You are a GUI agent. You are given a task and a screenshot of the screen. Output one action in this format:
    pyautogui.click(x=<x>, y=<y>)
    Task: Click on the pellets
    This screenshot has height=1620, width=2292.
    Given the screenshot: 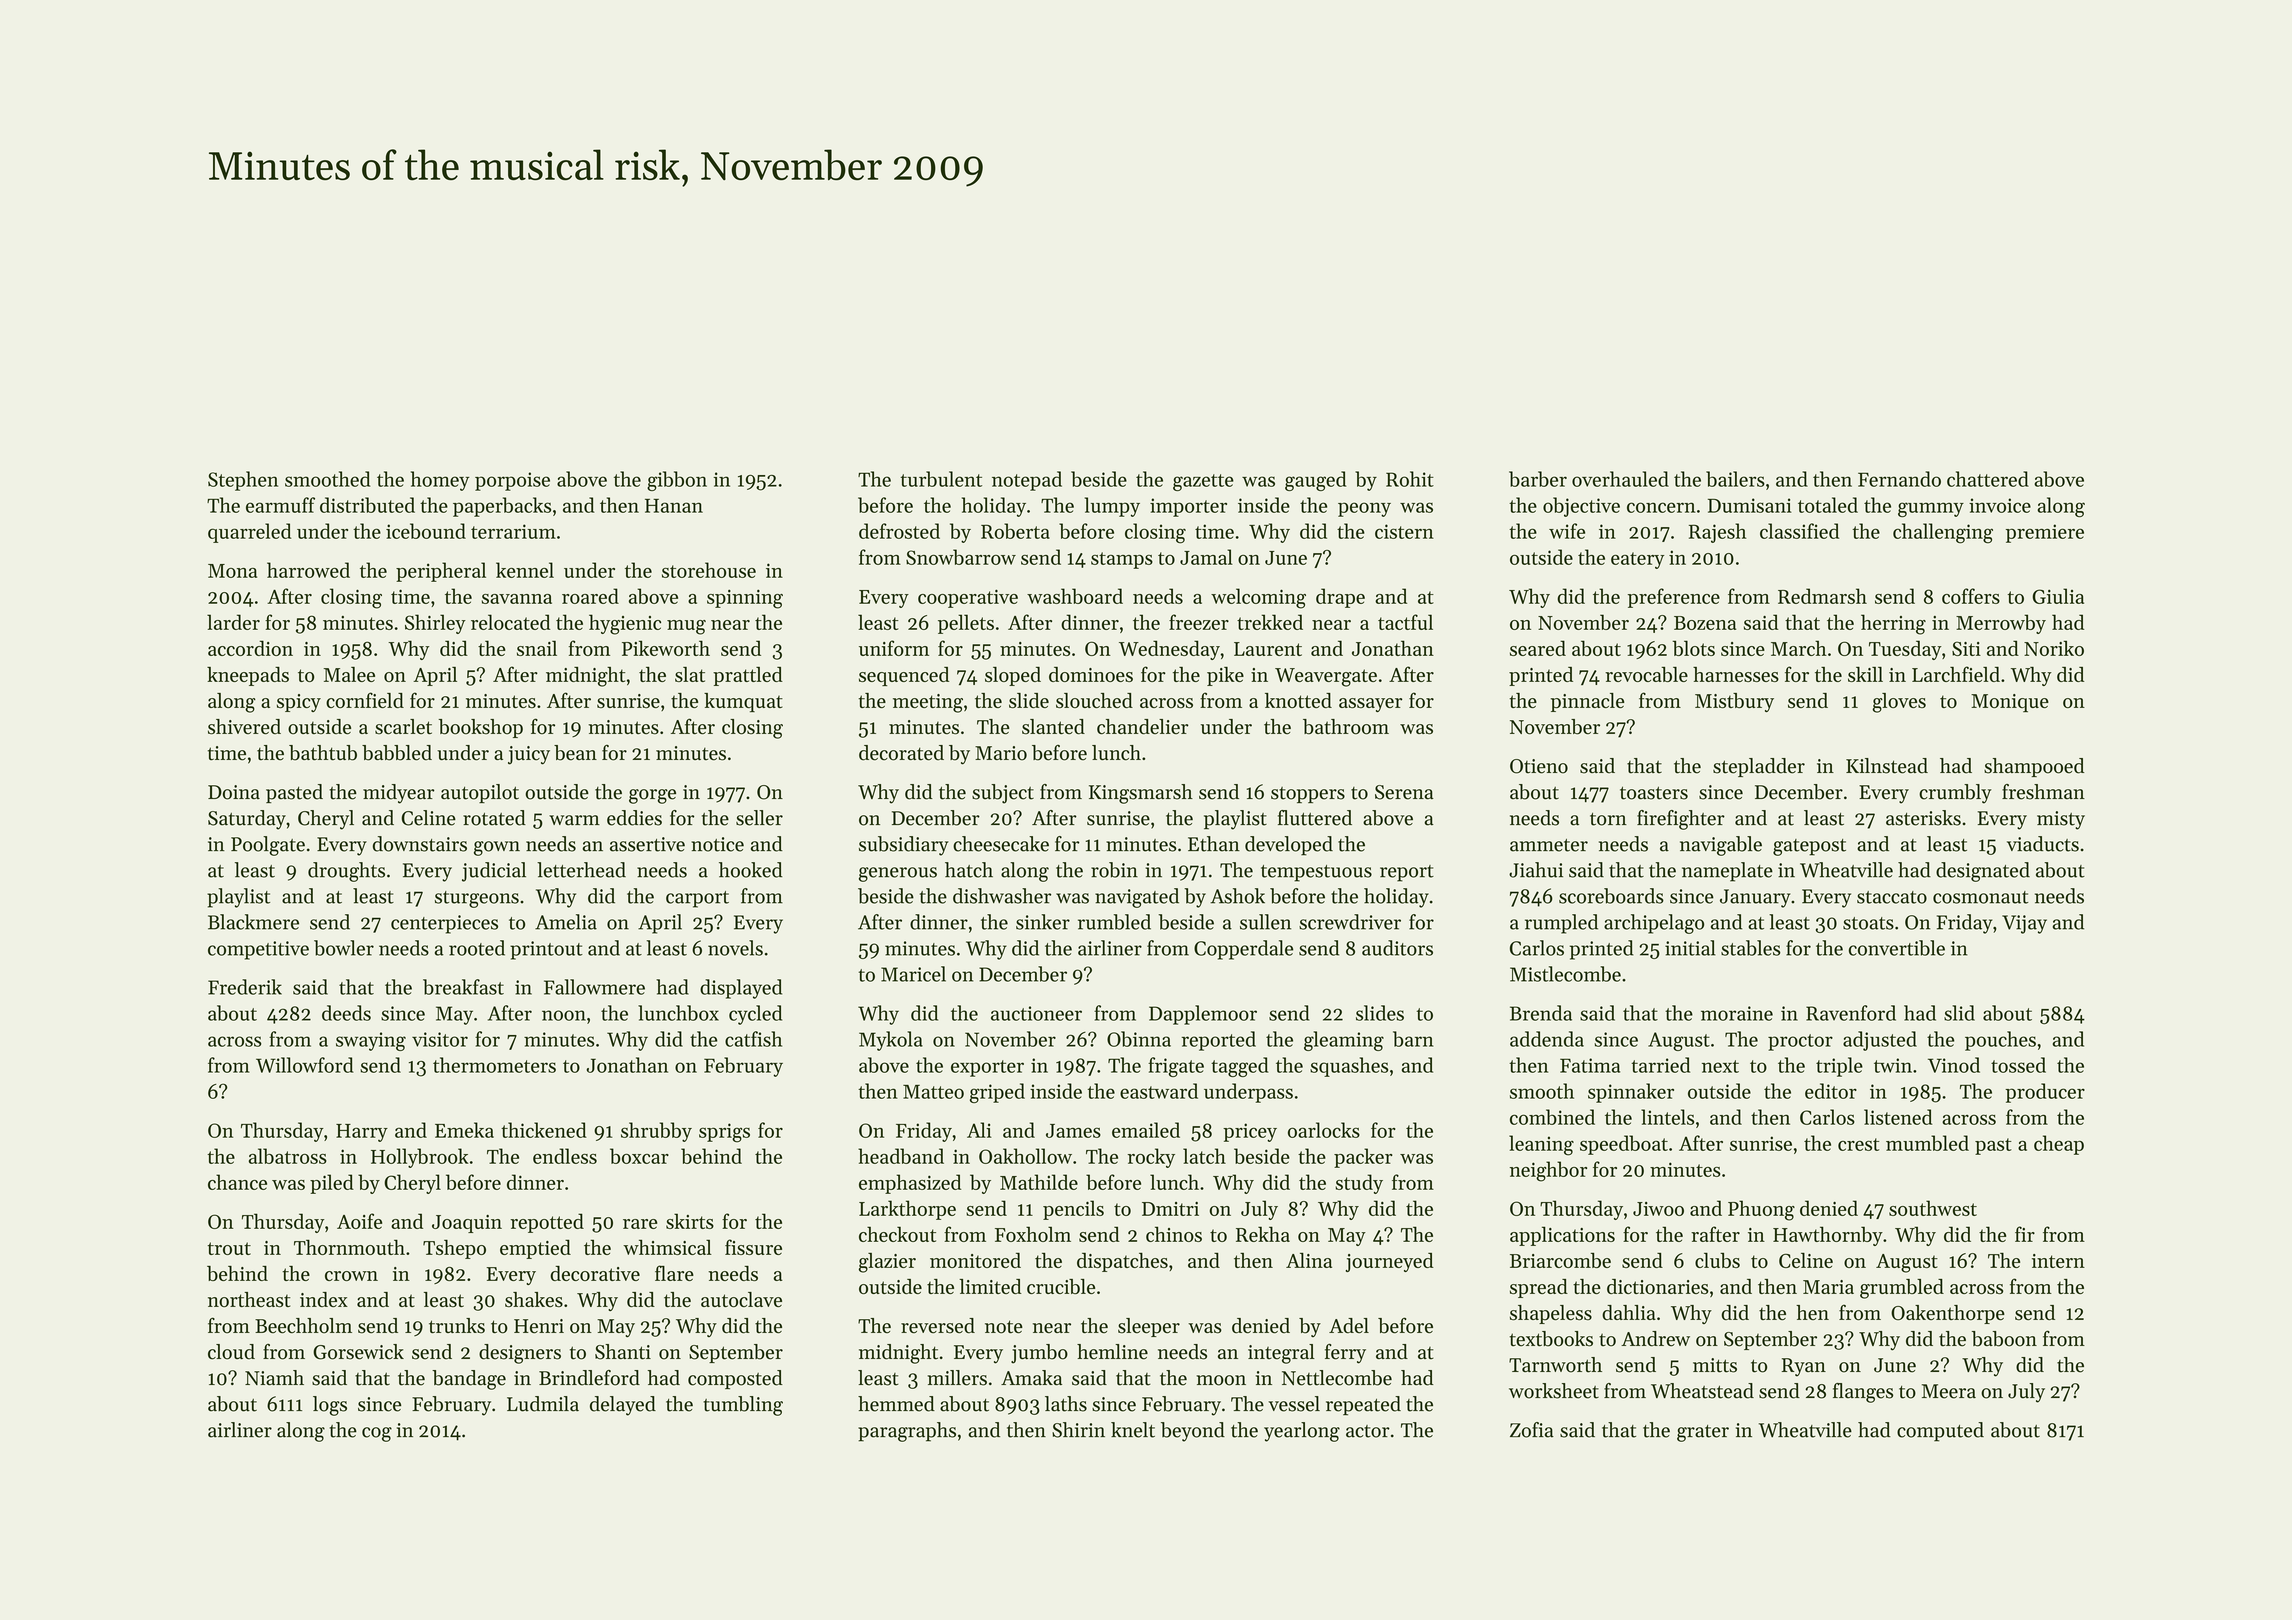 What is the action you would take?
    pyautogui.click(x=966, y=624)
